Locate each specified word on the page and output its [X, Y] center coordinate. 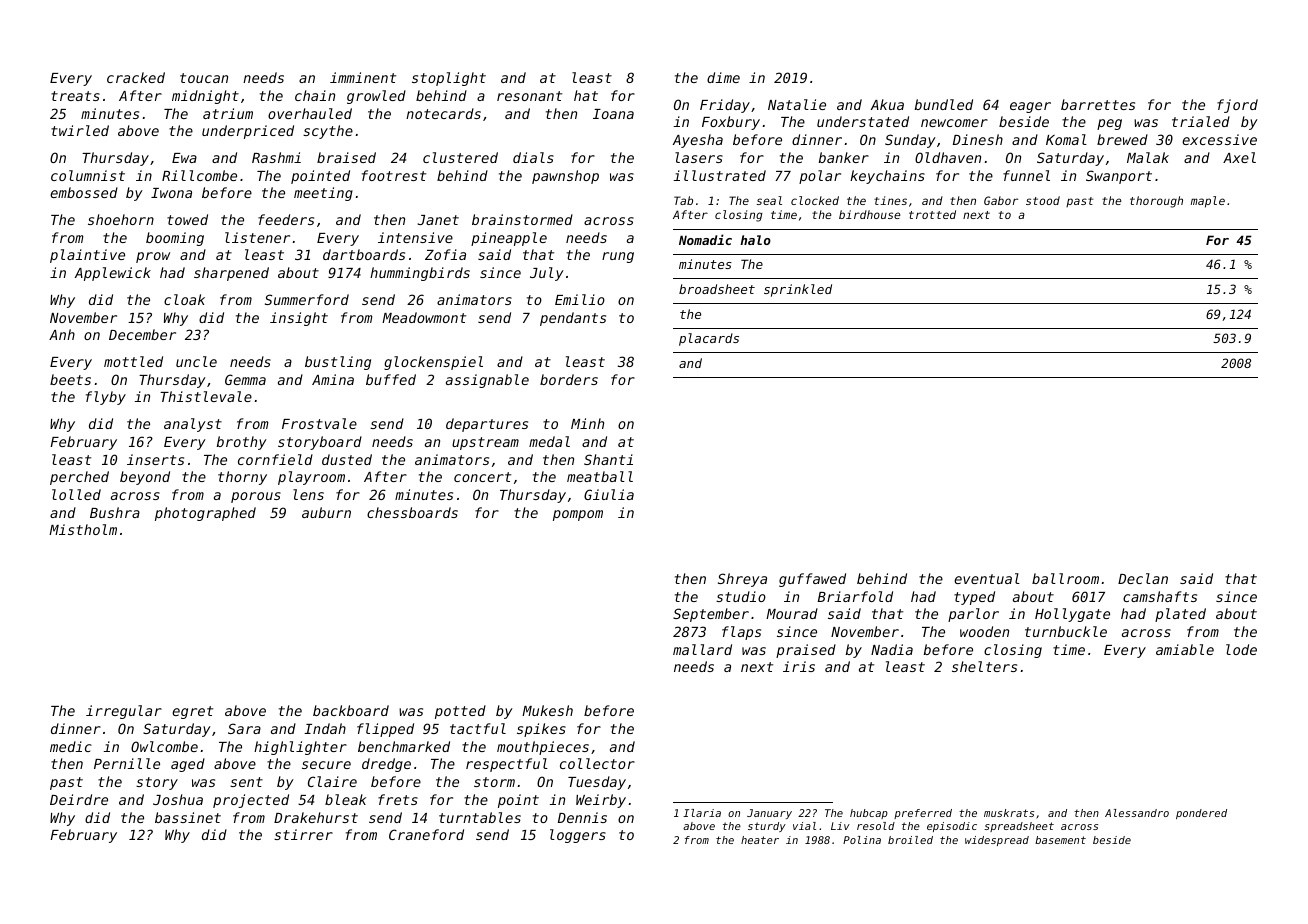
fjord [1237, 106]
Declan [1143, 578]
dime [723, 77]
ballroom [1065, 578]
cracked [136, 77]
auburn [326, 512]
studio [741, 596]
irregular [124, 712]
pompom [578, 515]
